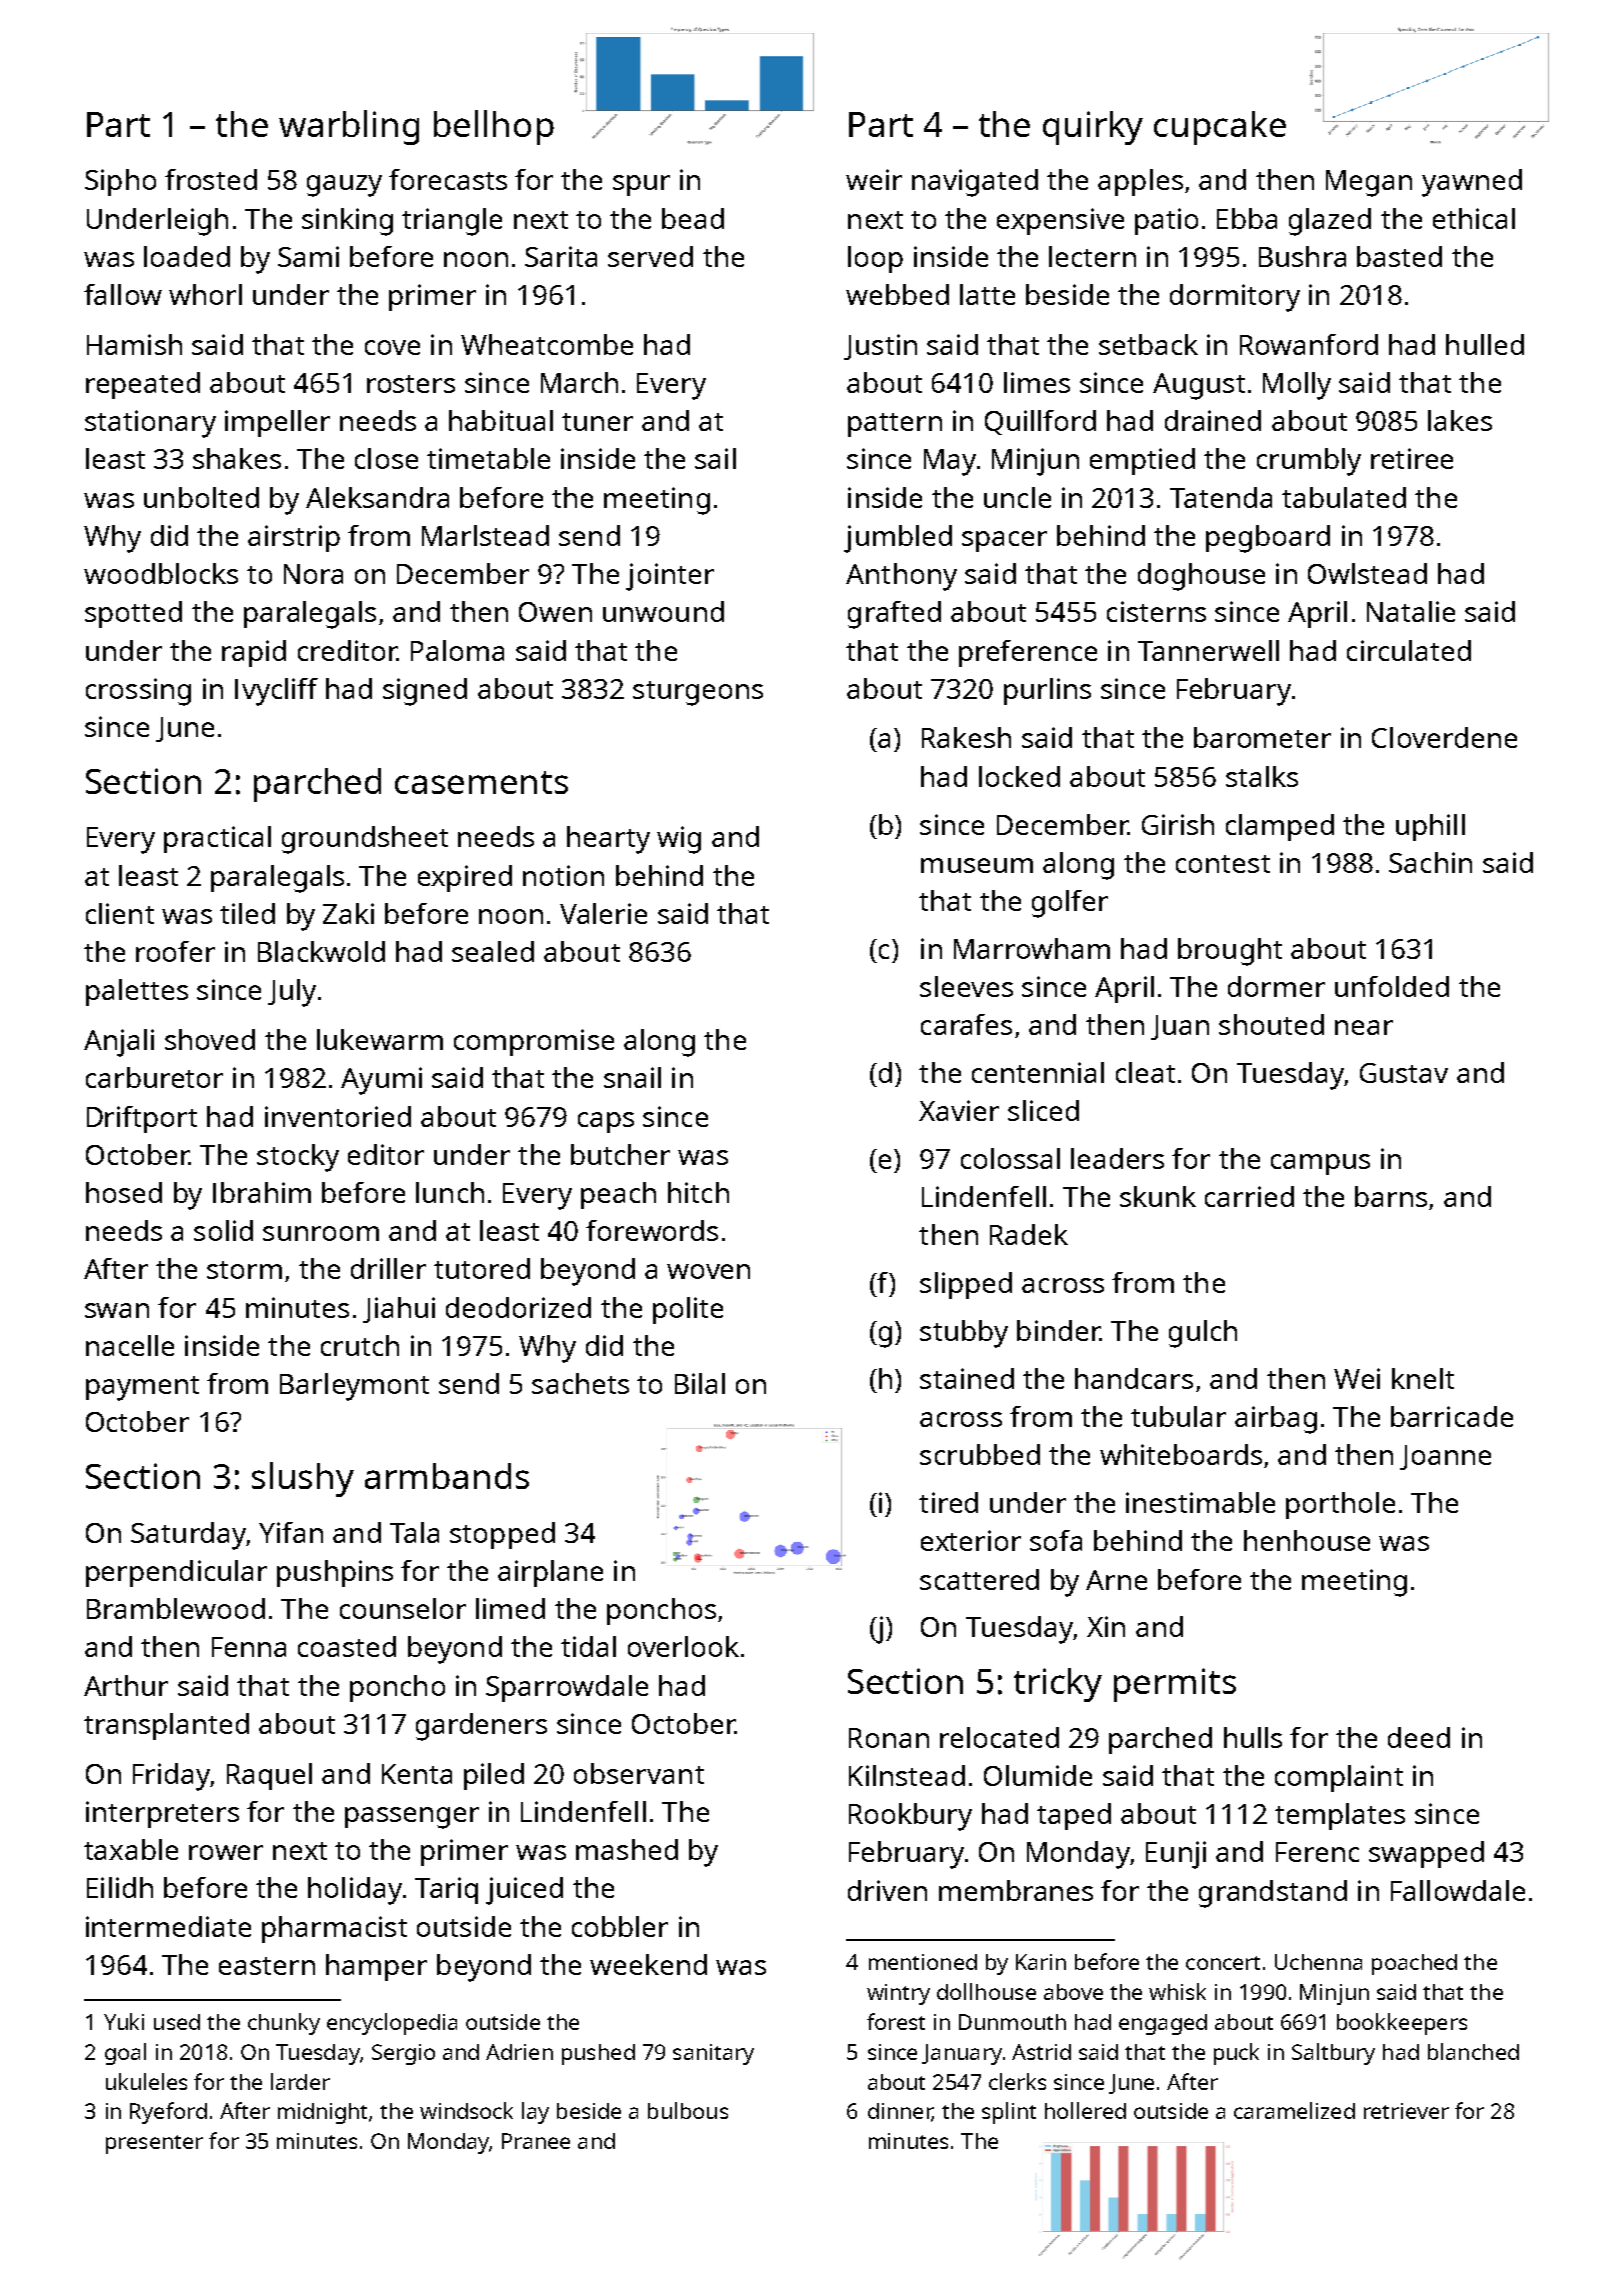 This document has height=2292, width=1620. Describe the element at coordinates (1409, 650) in the document. I see `circulated` at that location.
